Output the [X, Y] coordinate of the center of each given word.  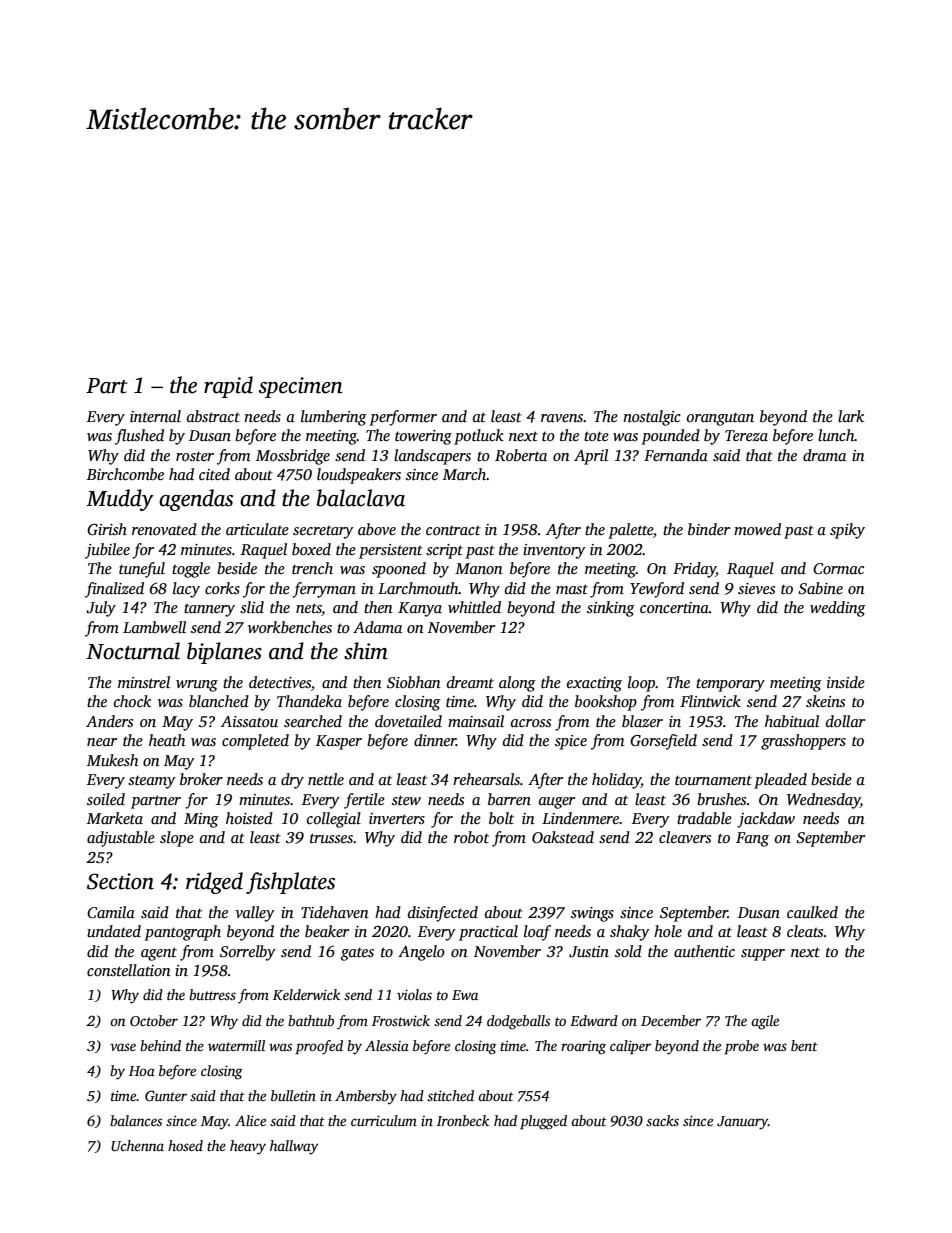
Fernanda [676, 455]
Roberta [521, 455]
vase [123, 1047]
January [742, 1123]
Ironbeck [463, 1120]
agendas [196, 500]
